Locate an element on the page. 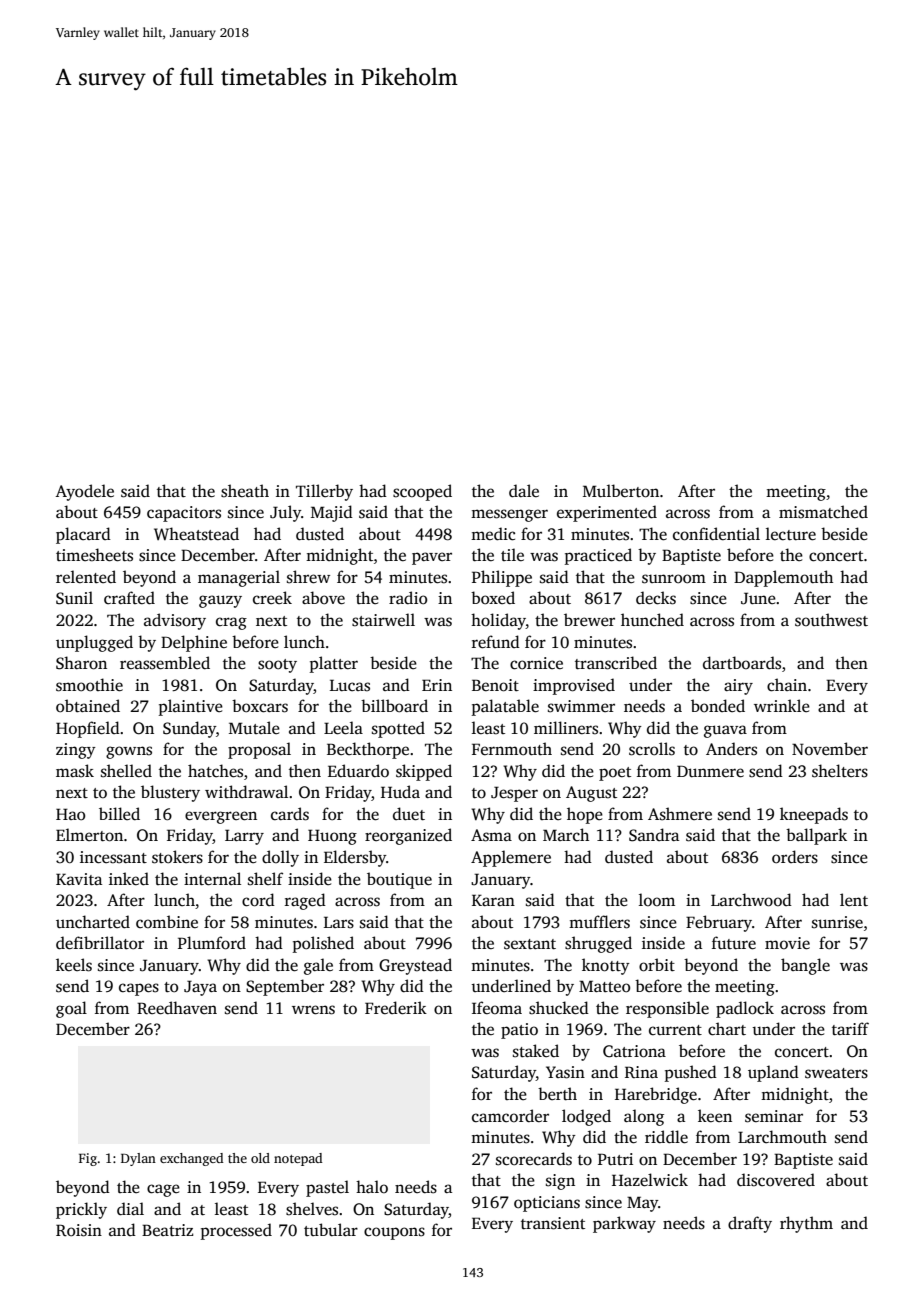 This image has height=1308, width=924. drafty is located at coordinates (750, 1224).
